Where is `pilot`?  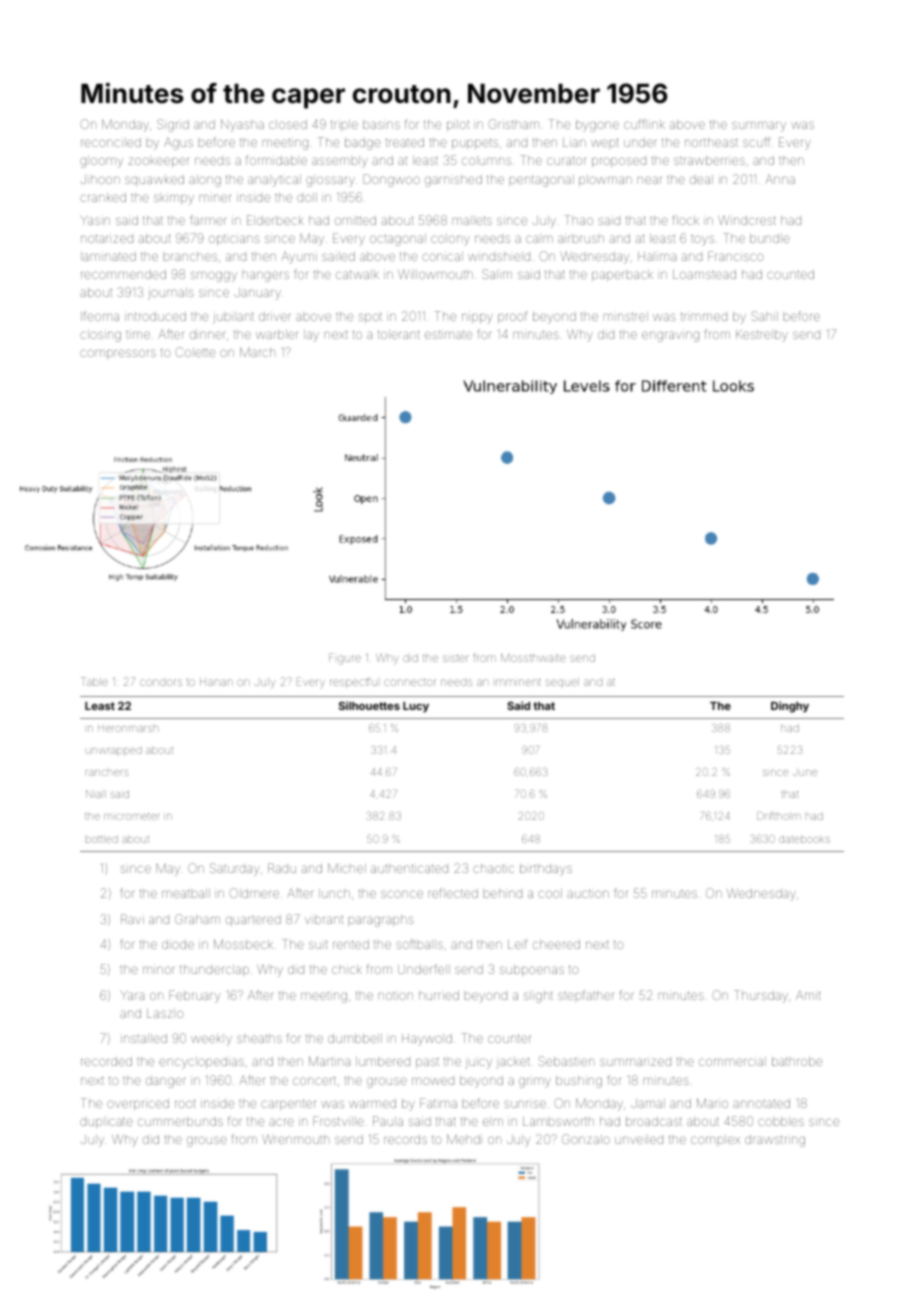
pilot is located at coordinates (458, 125).
